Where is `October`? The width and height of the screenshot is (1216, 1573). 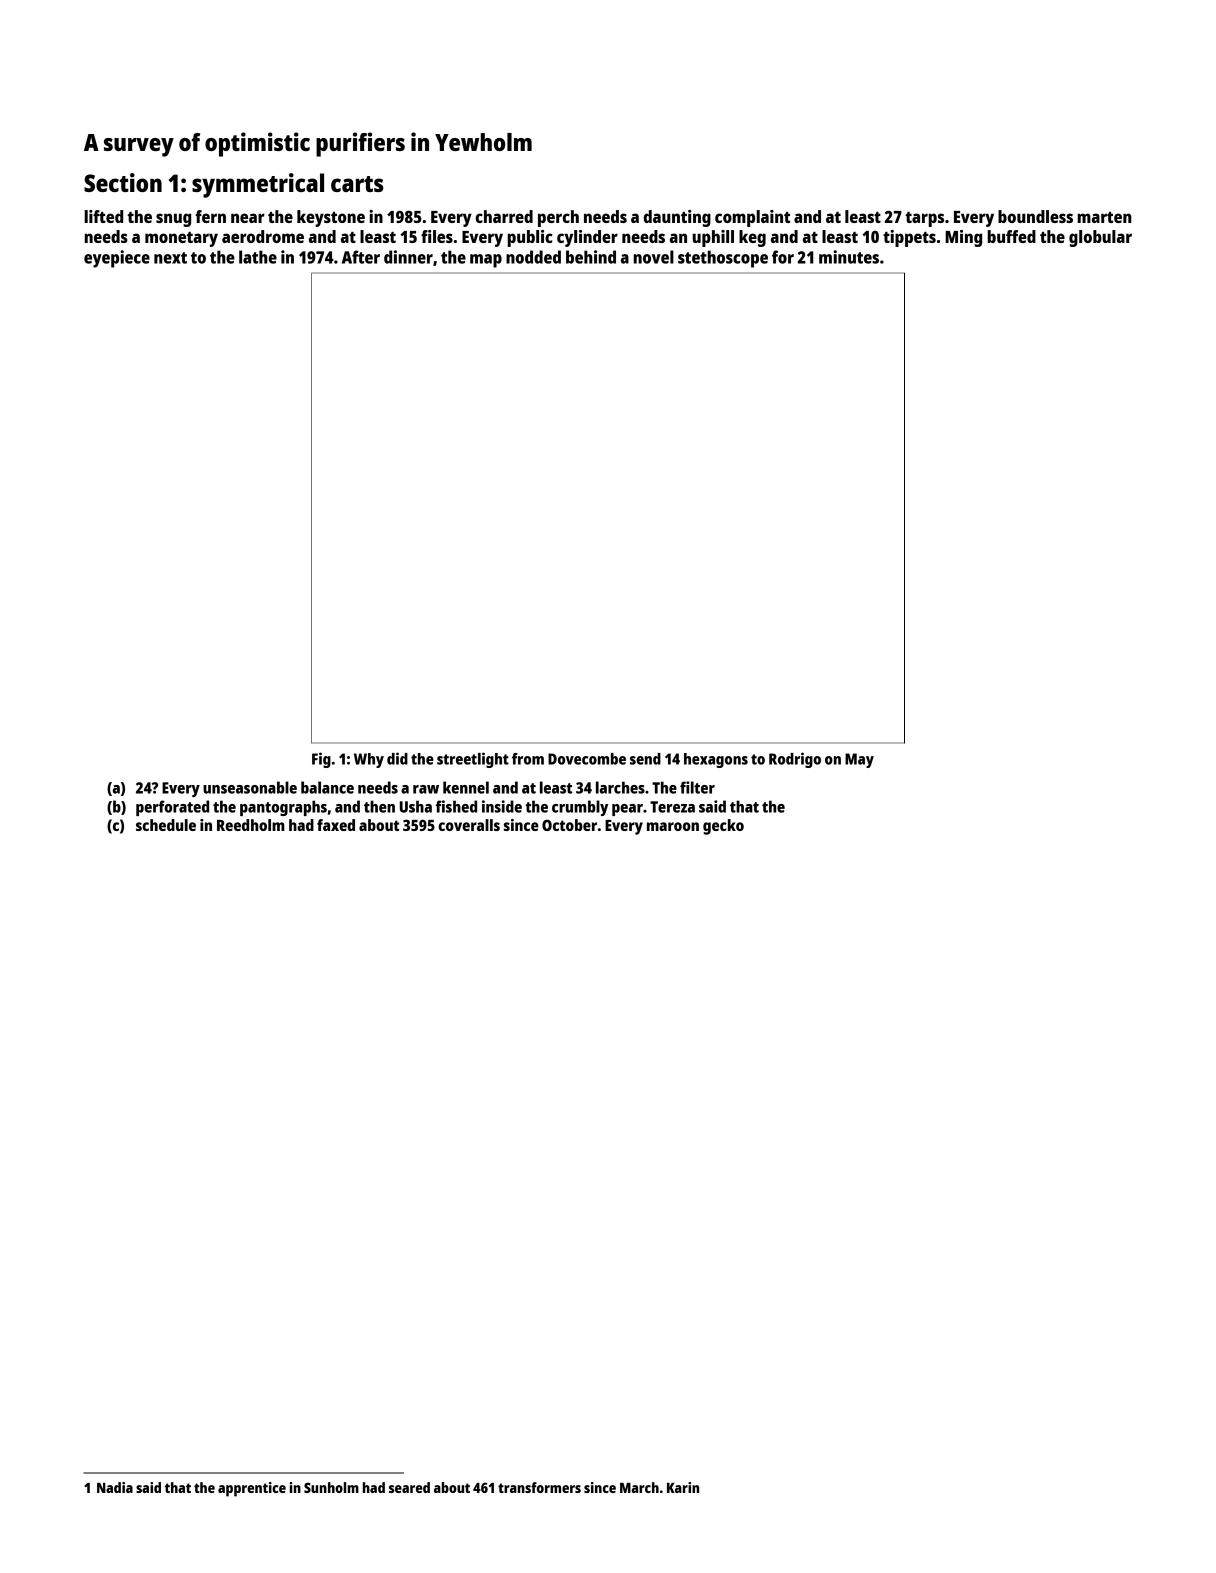 October is located at coordinates (569, 825).
